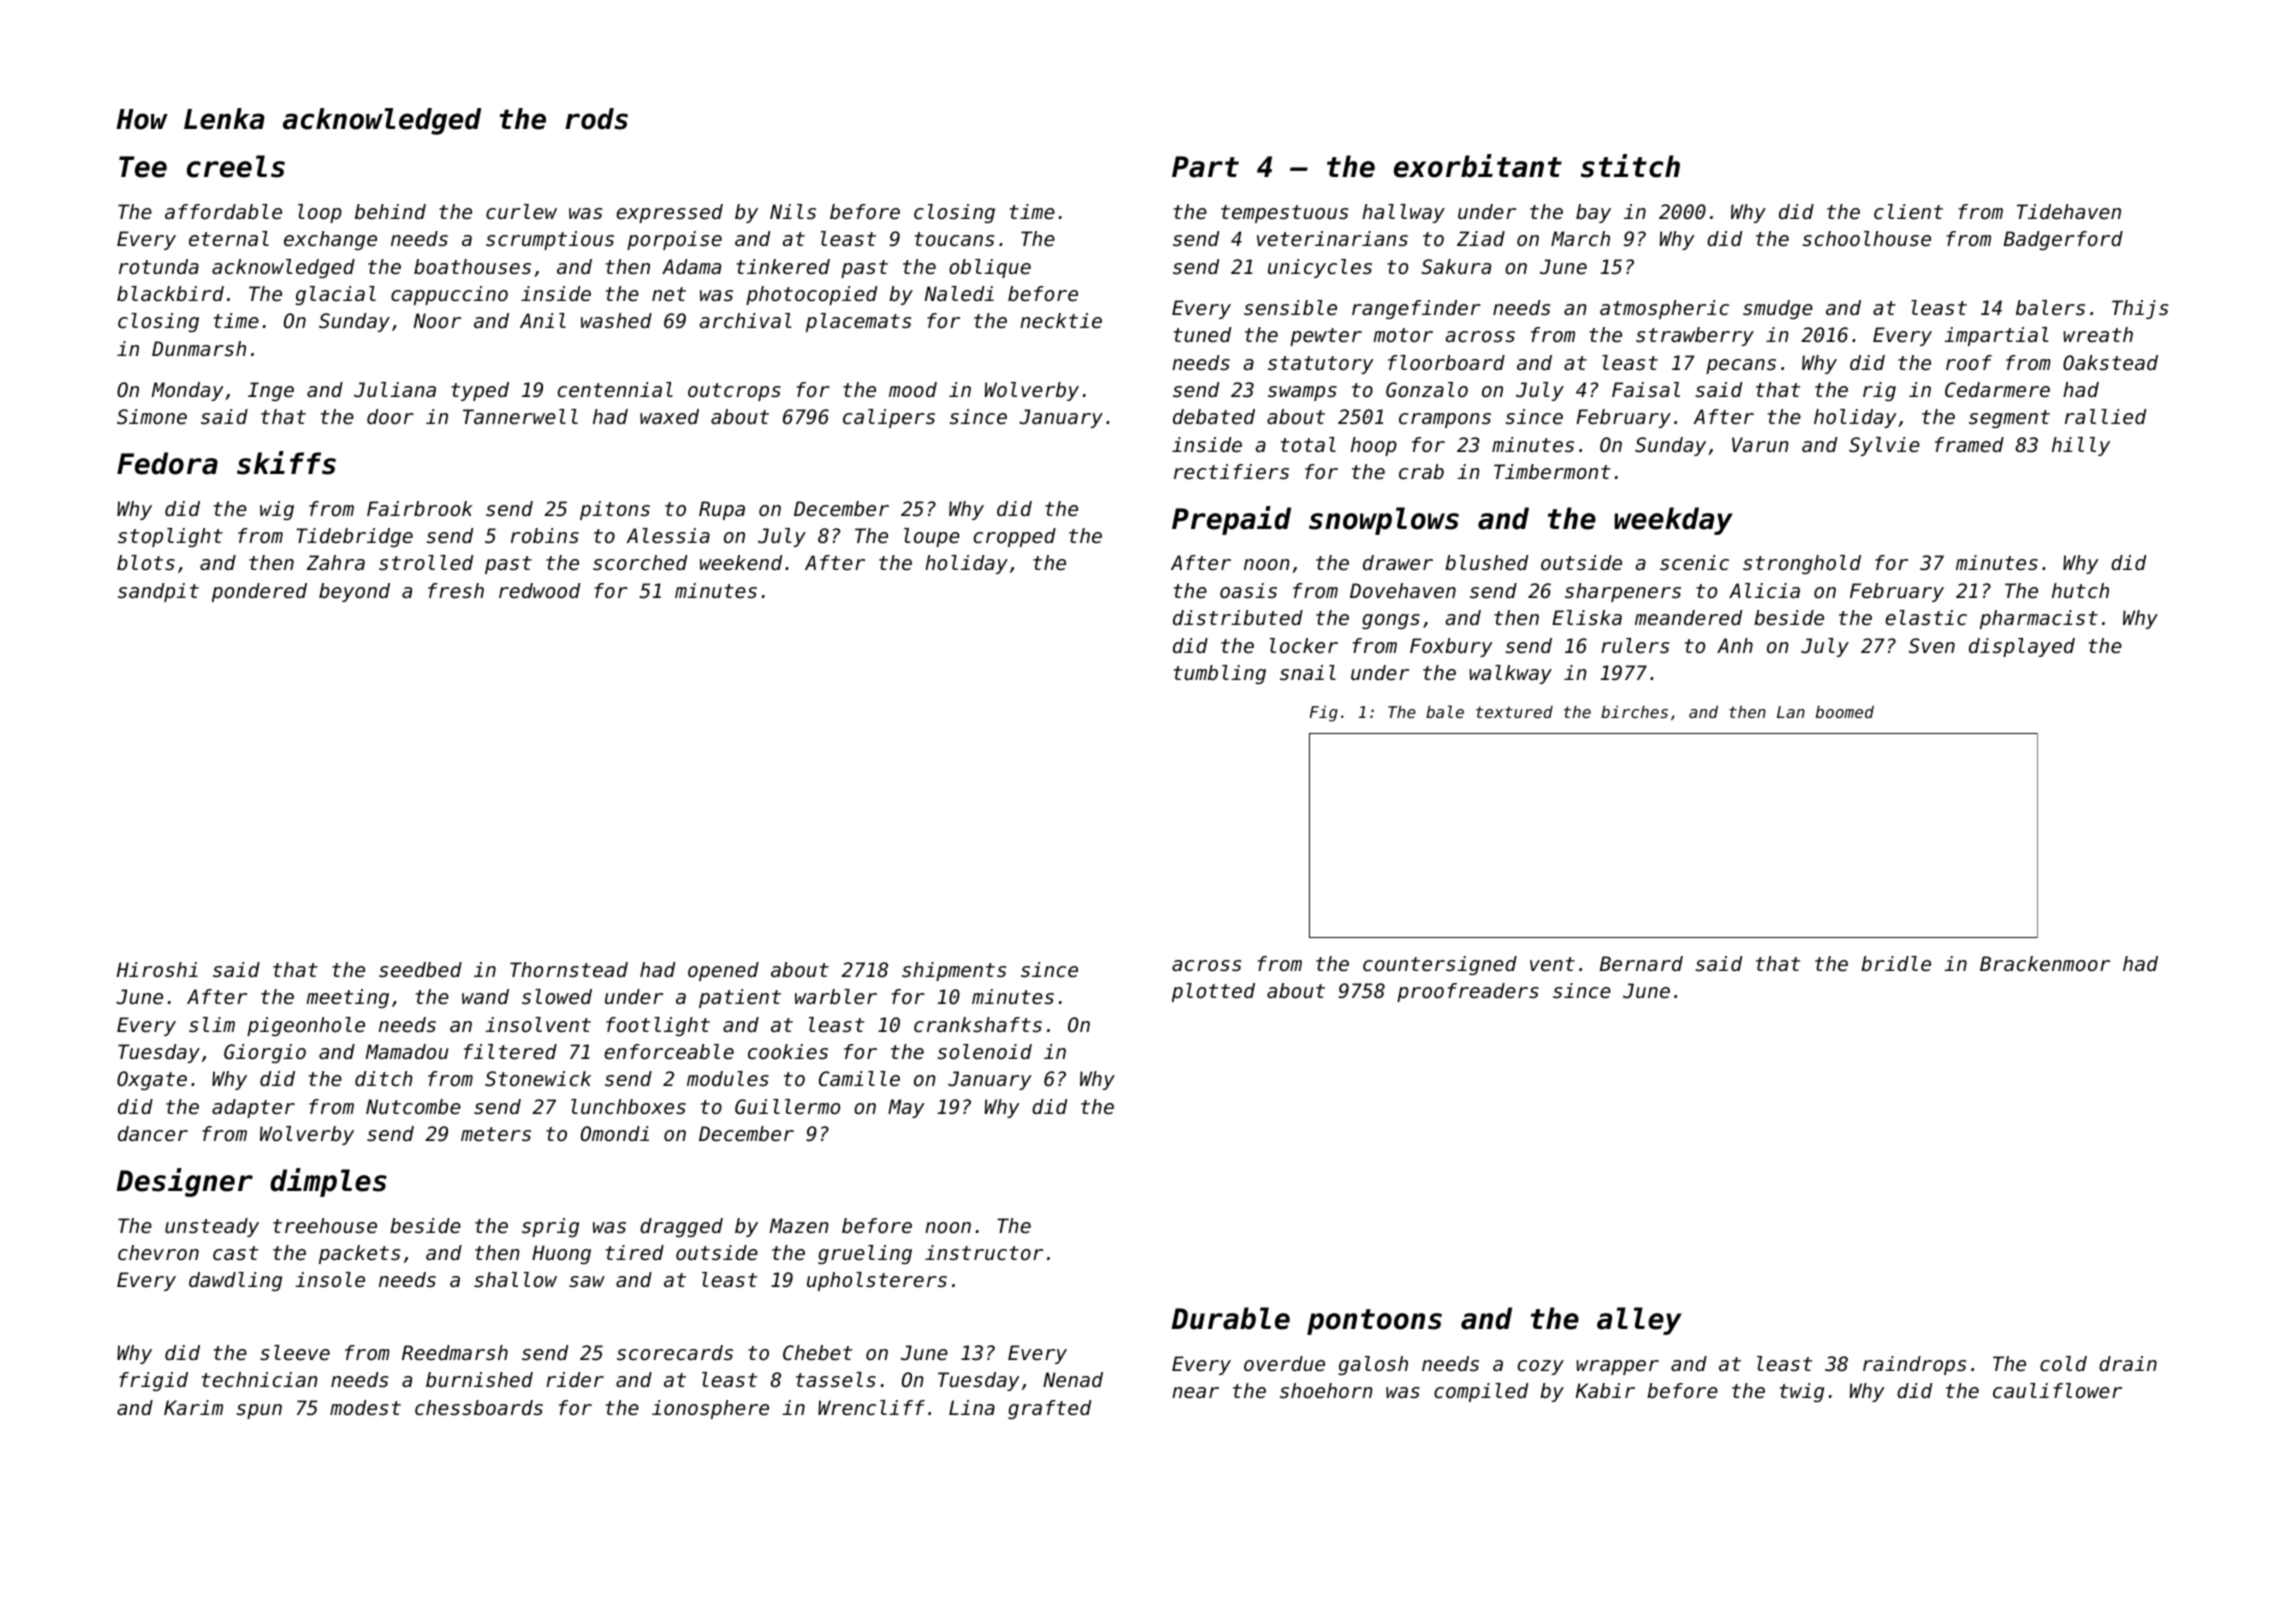  Describe the element at coordinates (1049, 1409) in the screenshot. I see `grafted` at that location.
